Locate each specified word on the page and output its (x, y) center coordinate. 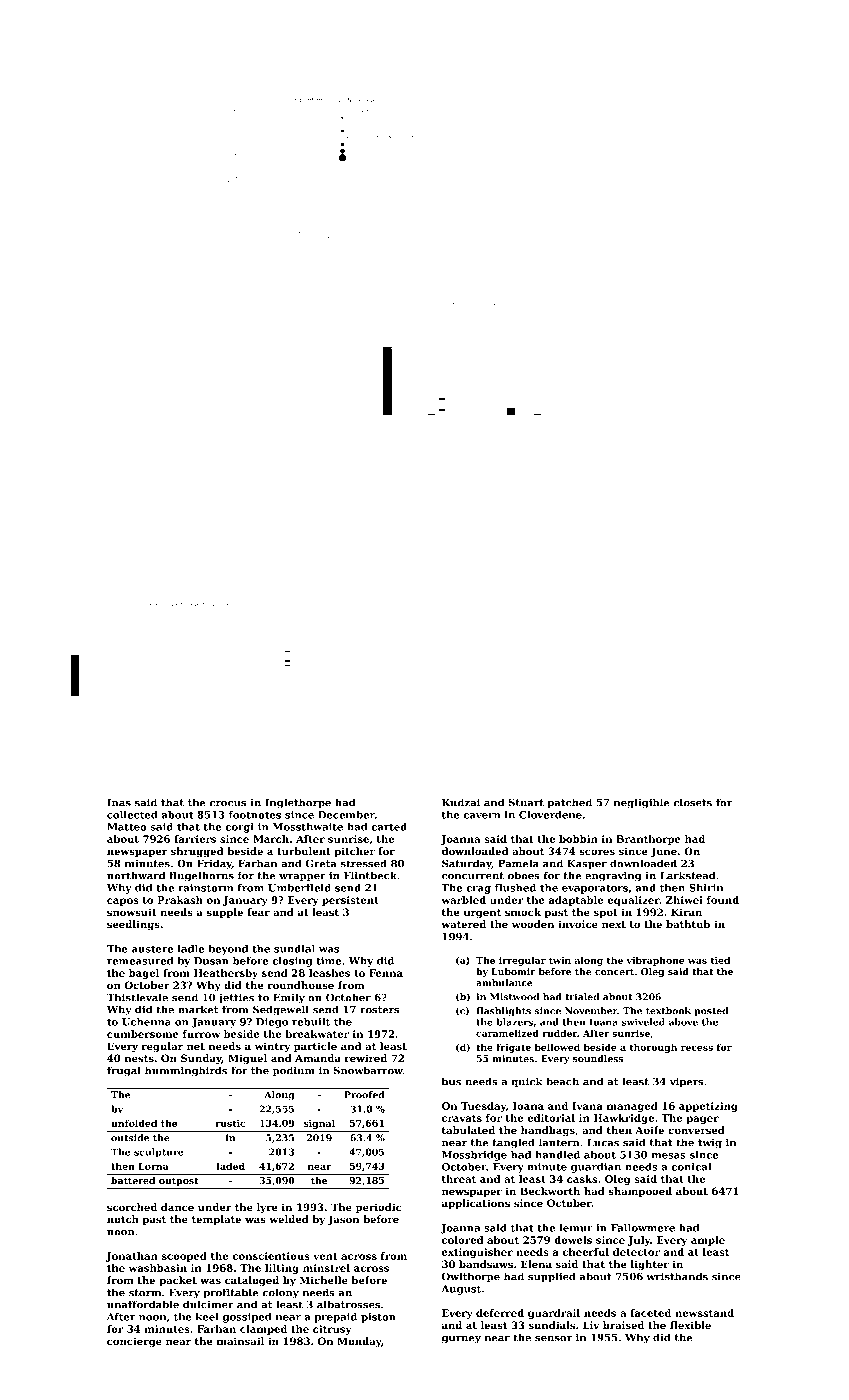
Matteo (127, 827)
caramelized (507, 1033)
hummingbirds (186, 1071)
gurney (461, 1340)
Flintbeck (370, 875)
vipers (687, 1082)
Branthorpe (648, 840)
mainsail (240, 1341)
